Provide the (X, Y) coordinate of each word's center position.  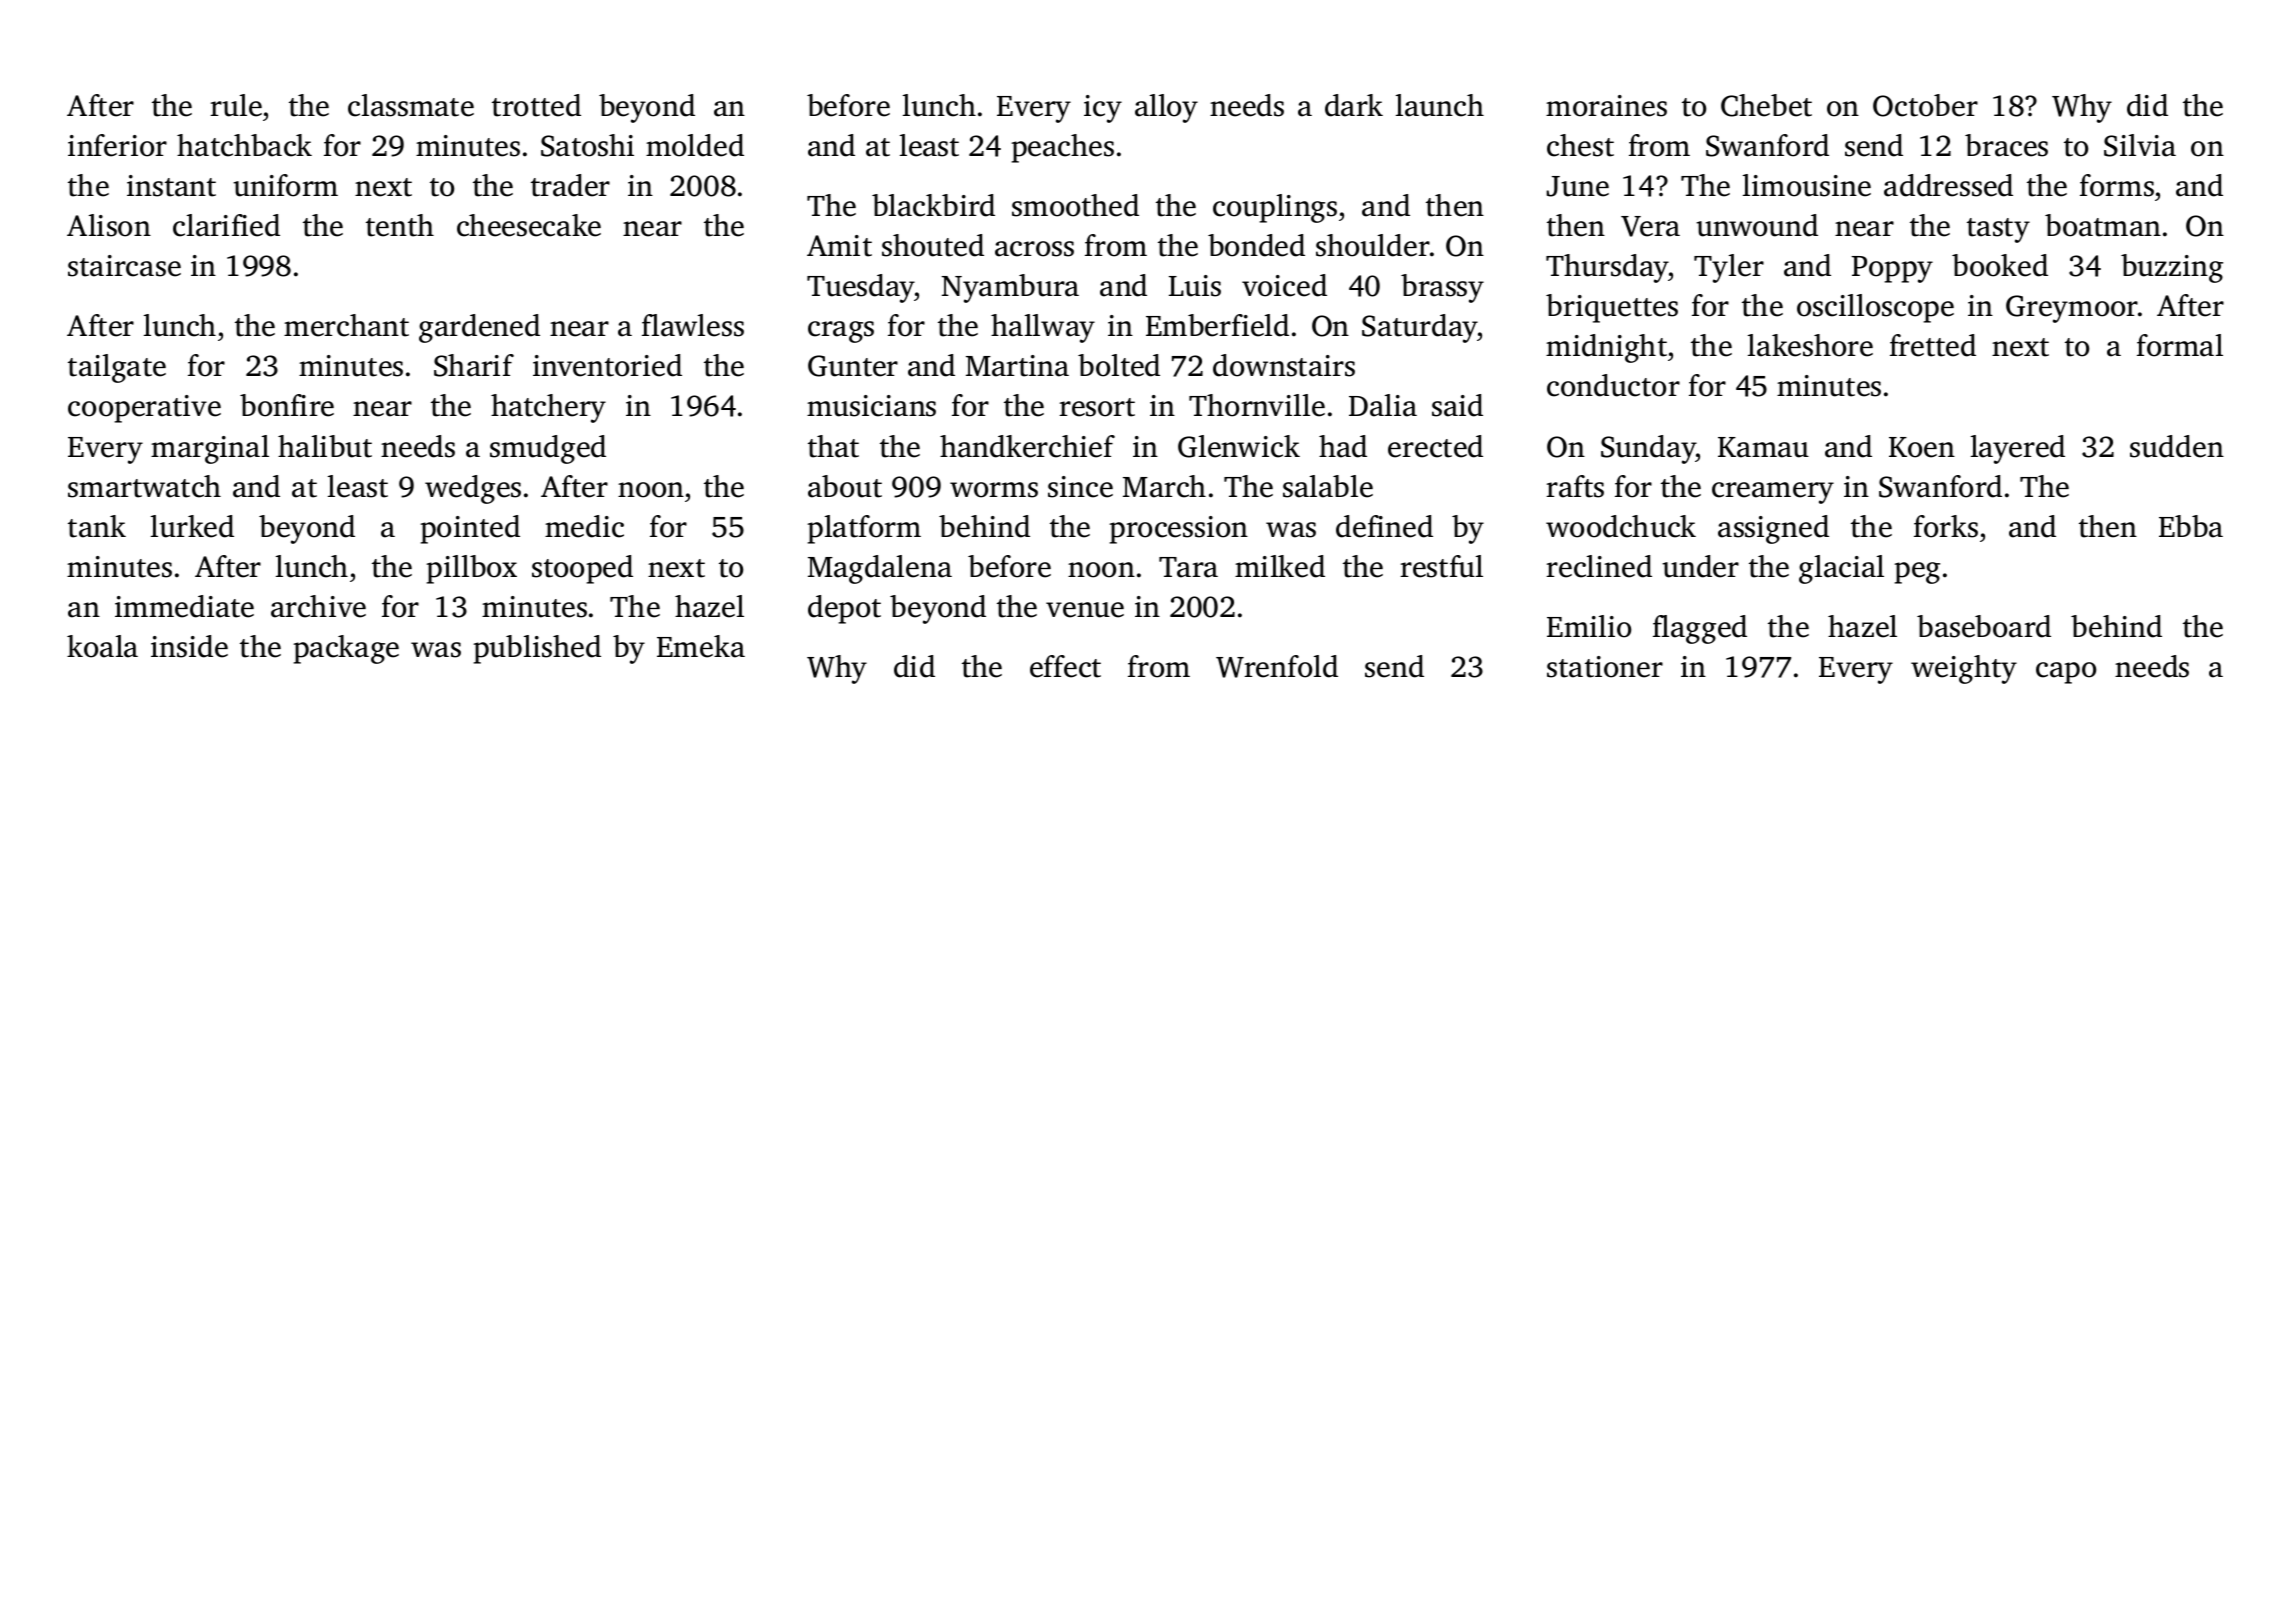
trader (570, 185)
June (1577, 186)
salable (1328, 486)
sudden (2177, 446)
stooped (582, 569)
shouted (933, 245)
